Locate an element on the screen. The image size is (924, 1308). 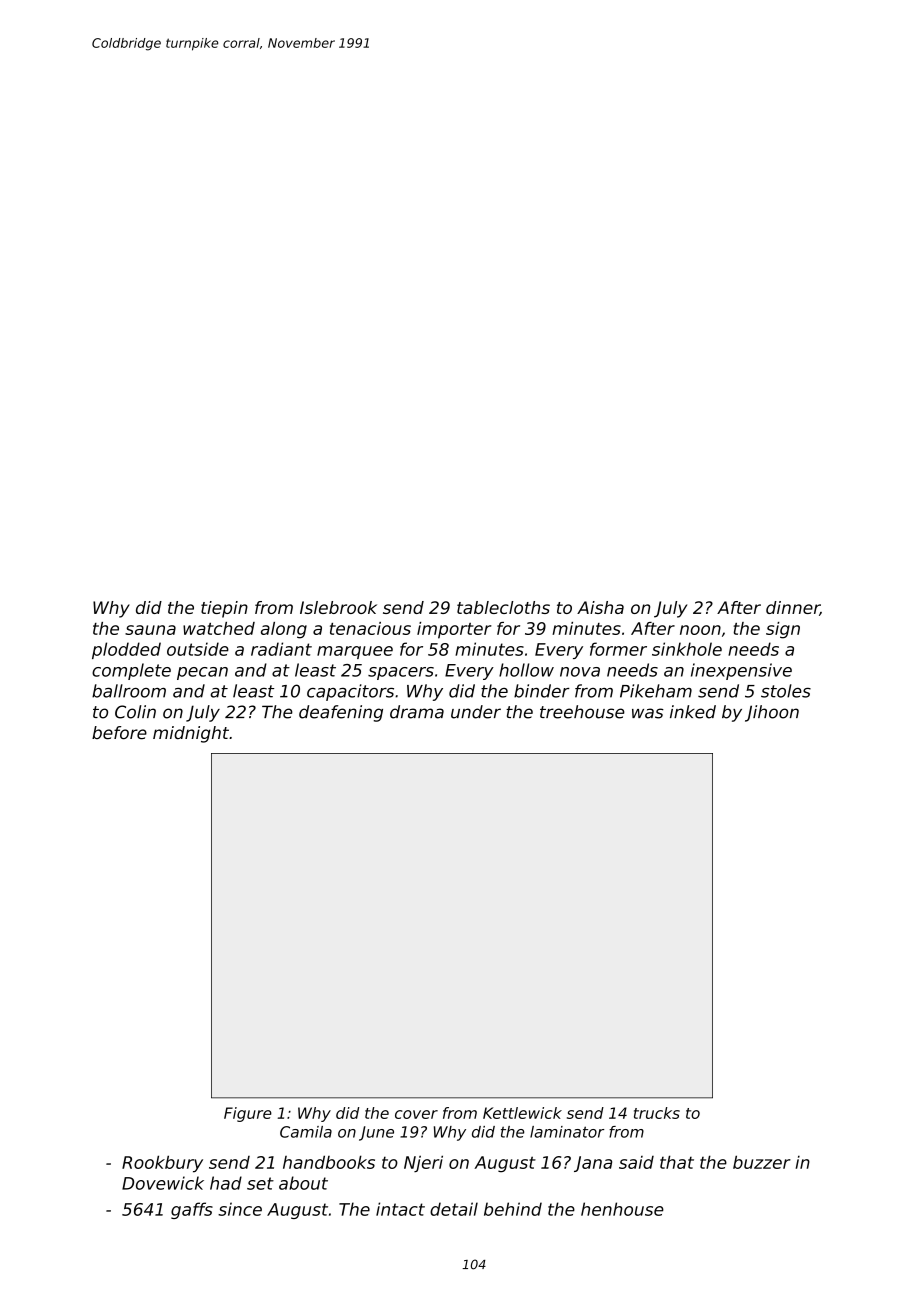
noon is located at coordinates (700, 630).
